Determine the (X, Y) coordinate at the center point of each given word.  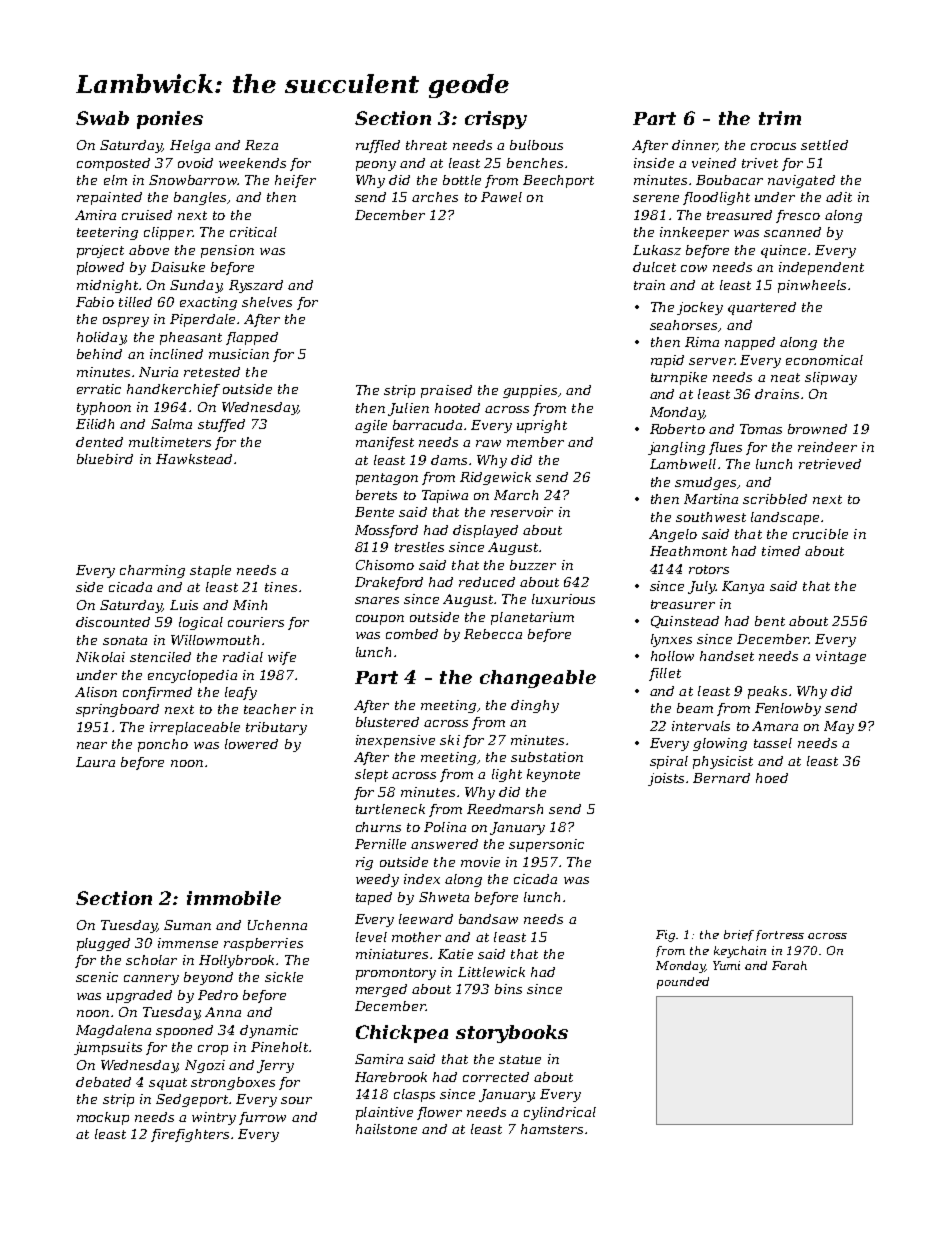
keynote (553, 775)
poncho (163, 745)
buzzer (533, 565)
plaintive (384, 1113)
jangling (676, 448)
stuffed (221, 425)
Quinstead (685, 622)
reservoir (522, 512)
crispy (496, 120)
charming (152, 571)
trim (780, 118)
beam (695, 708)
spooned (184, 1031)
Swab (102, 118)
